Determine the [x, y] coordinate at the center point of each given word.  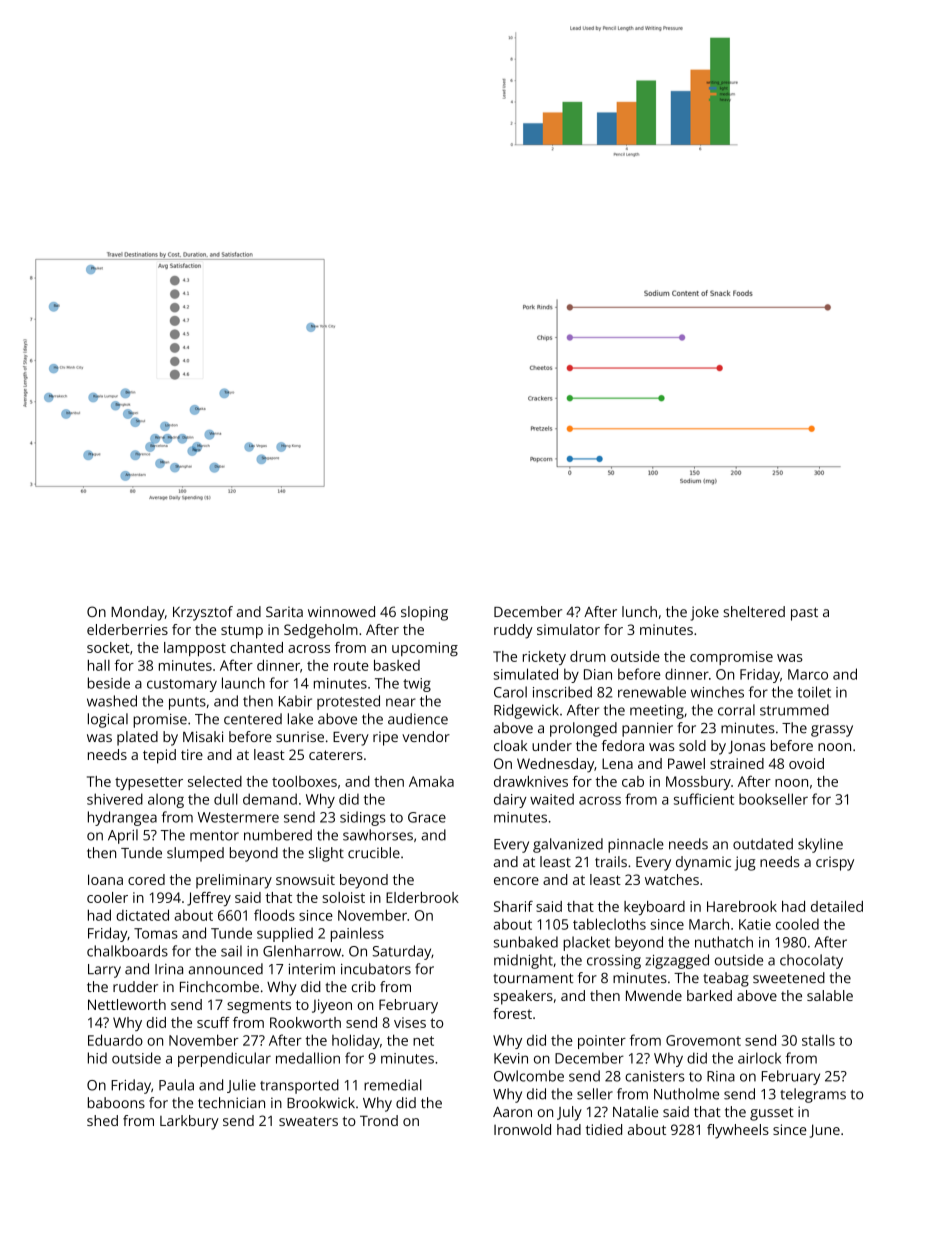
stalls [818, 1040]
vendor [426, 736]
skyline [820, 845]
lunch [639, 611]
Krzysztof [203, 613]
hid [97, 1058]
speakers [523, 997]
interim [312, 969]
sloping [424, 613]
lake [300, 719]
